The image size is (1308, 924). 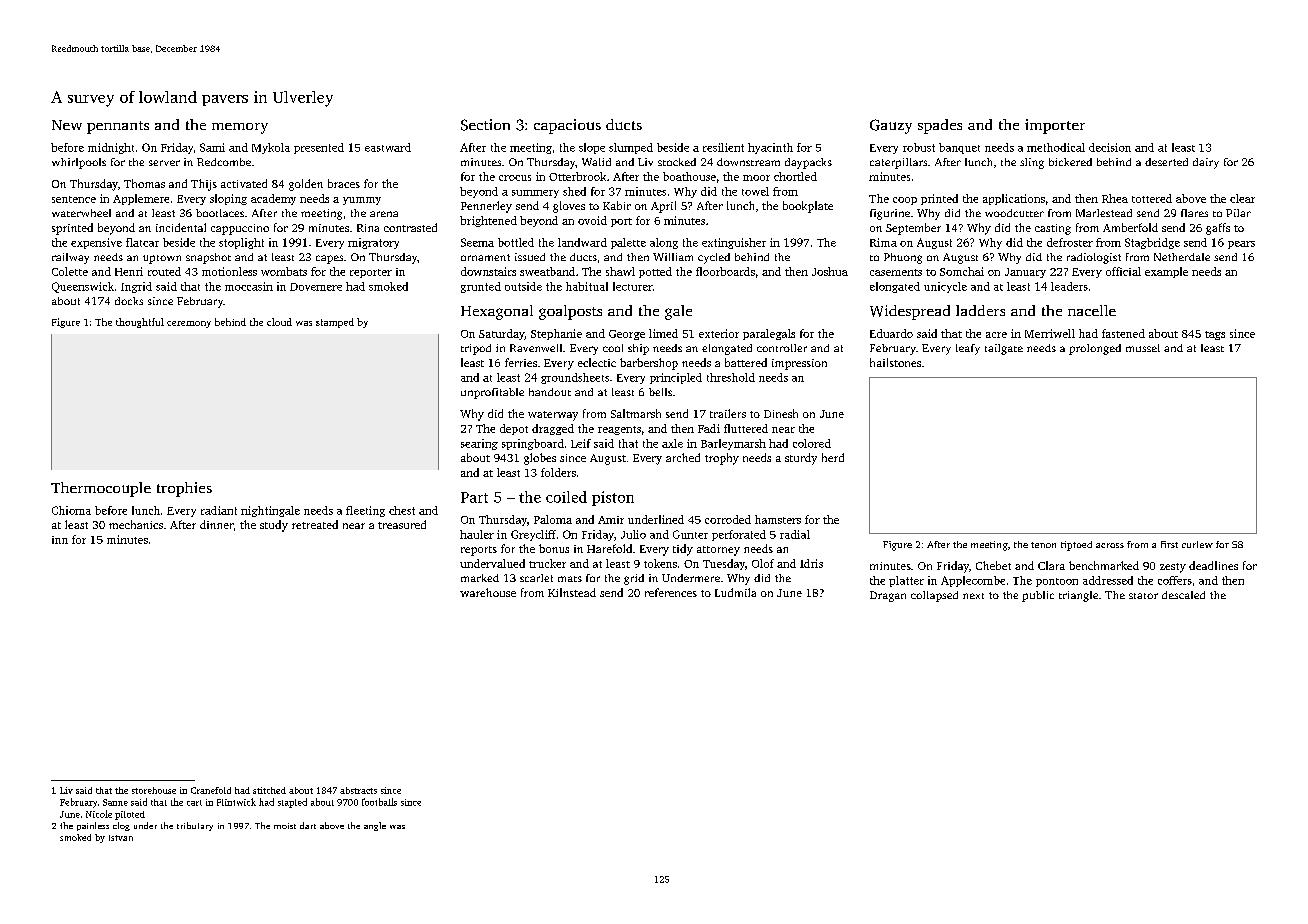 What do you see at coordinates (144, 183) in the page?
I see `Thomas` at bounding box center [144, 183].
